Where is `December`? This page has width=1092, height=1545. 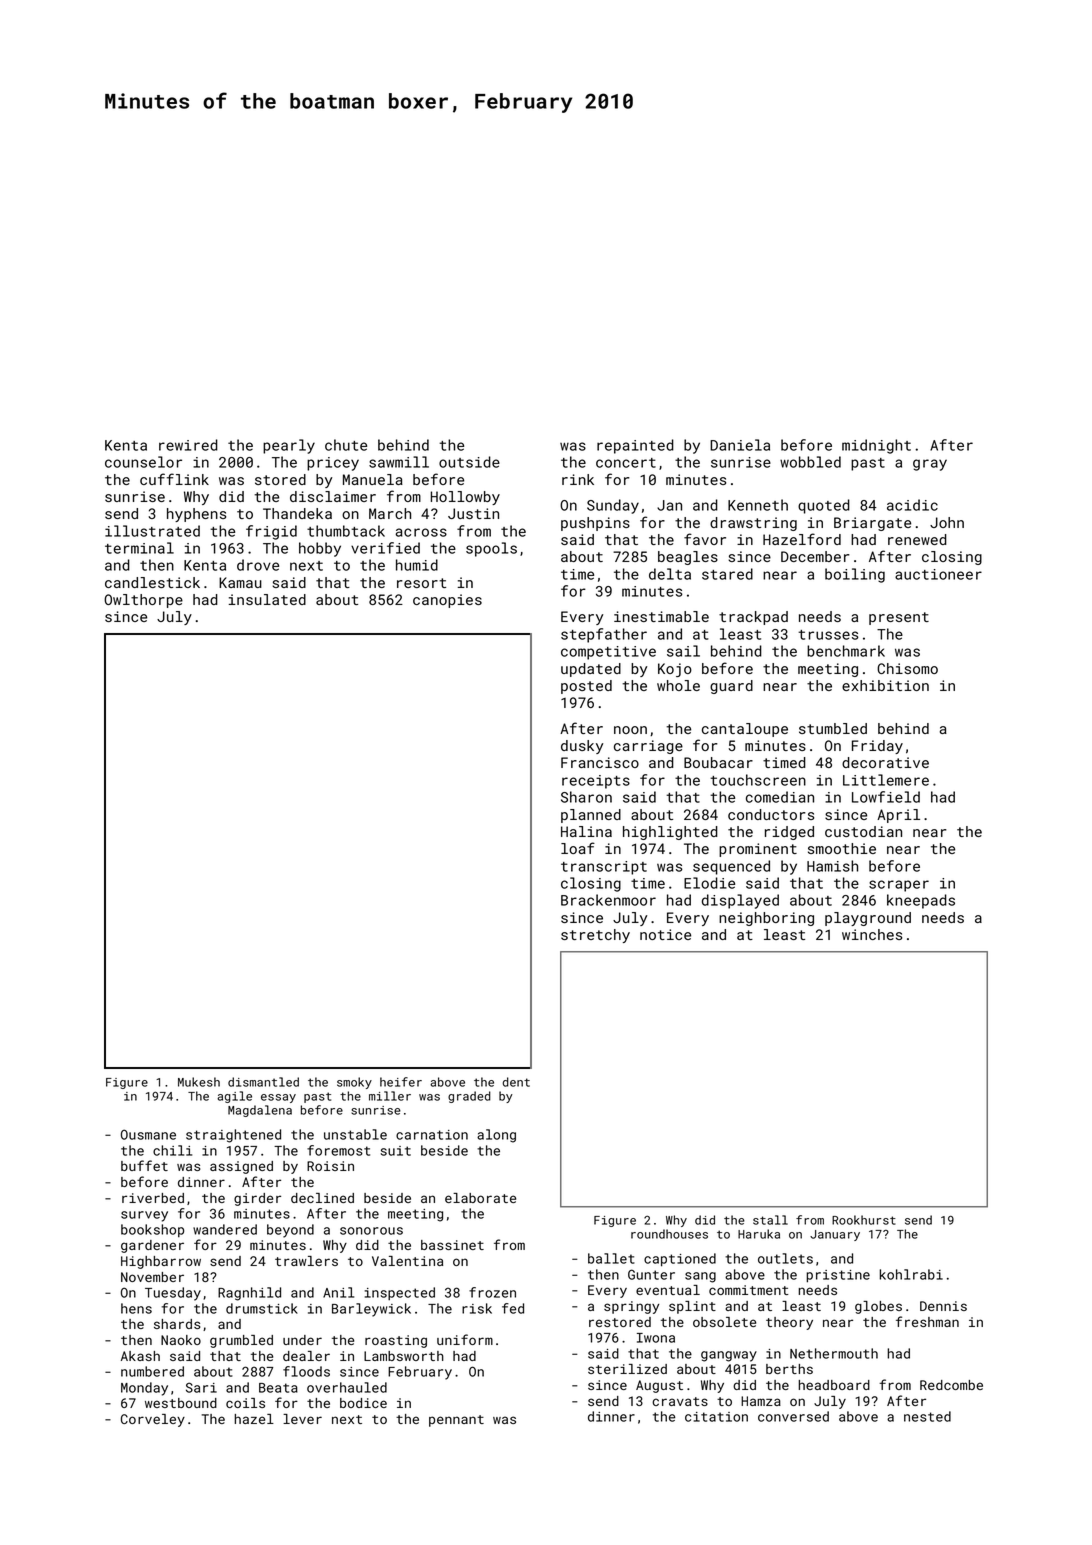
December is located at coordinates (815, 556).
